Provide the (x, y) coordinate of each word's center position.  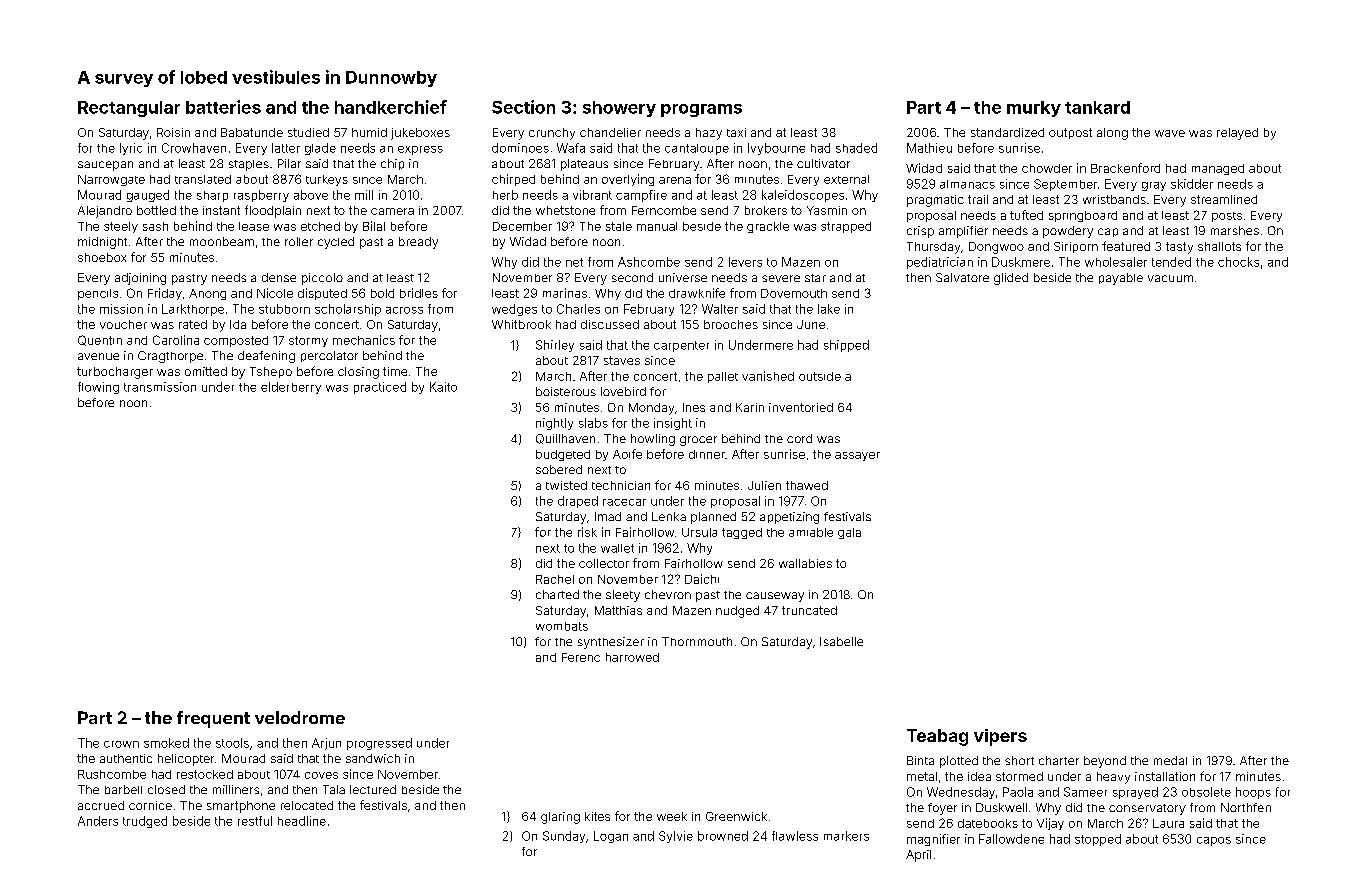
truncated (809, 610)
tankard (1097, 107)
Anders (98, 821)
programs (701, 110)
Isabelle (841, 641)
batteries (223, 107)
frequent (213, 719)
